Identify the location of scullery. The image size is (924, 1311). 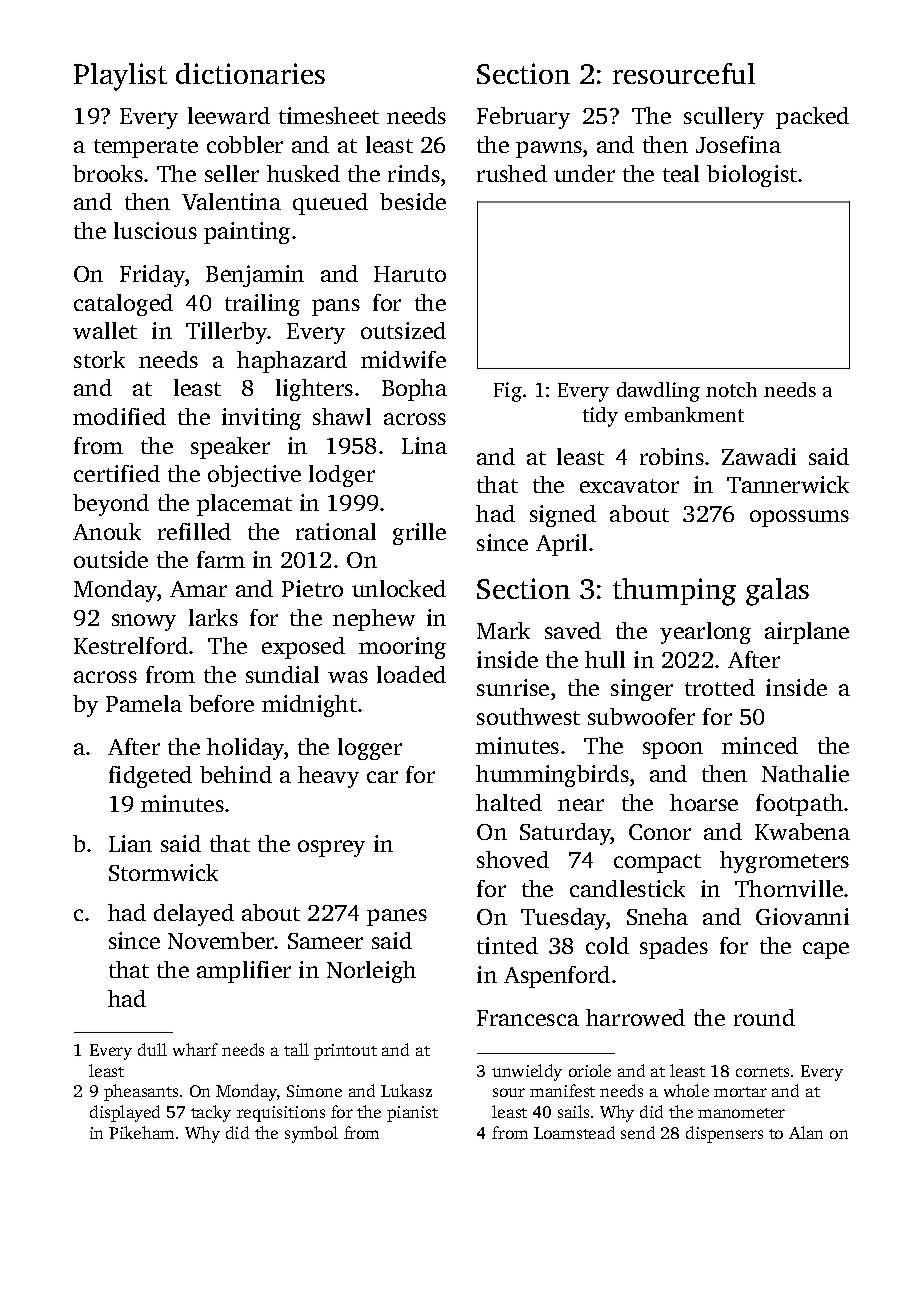
(724, 118).
